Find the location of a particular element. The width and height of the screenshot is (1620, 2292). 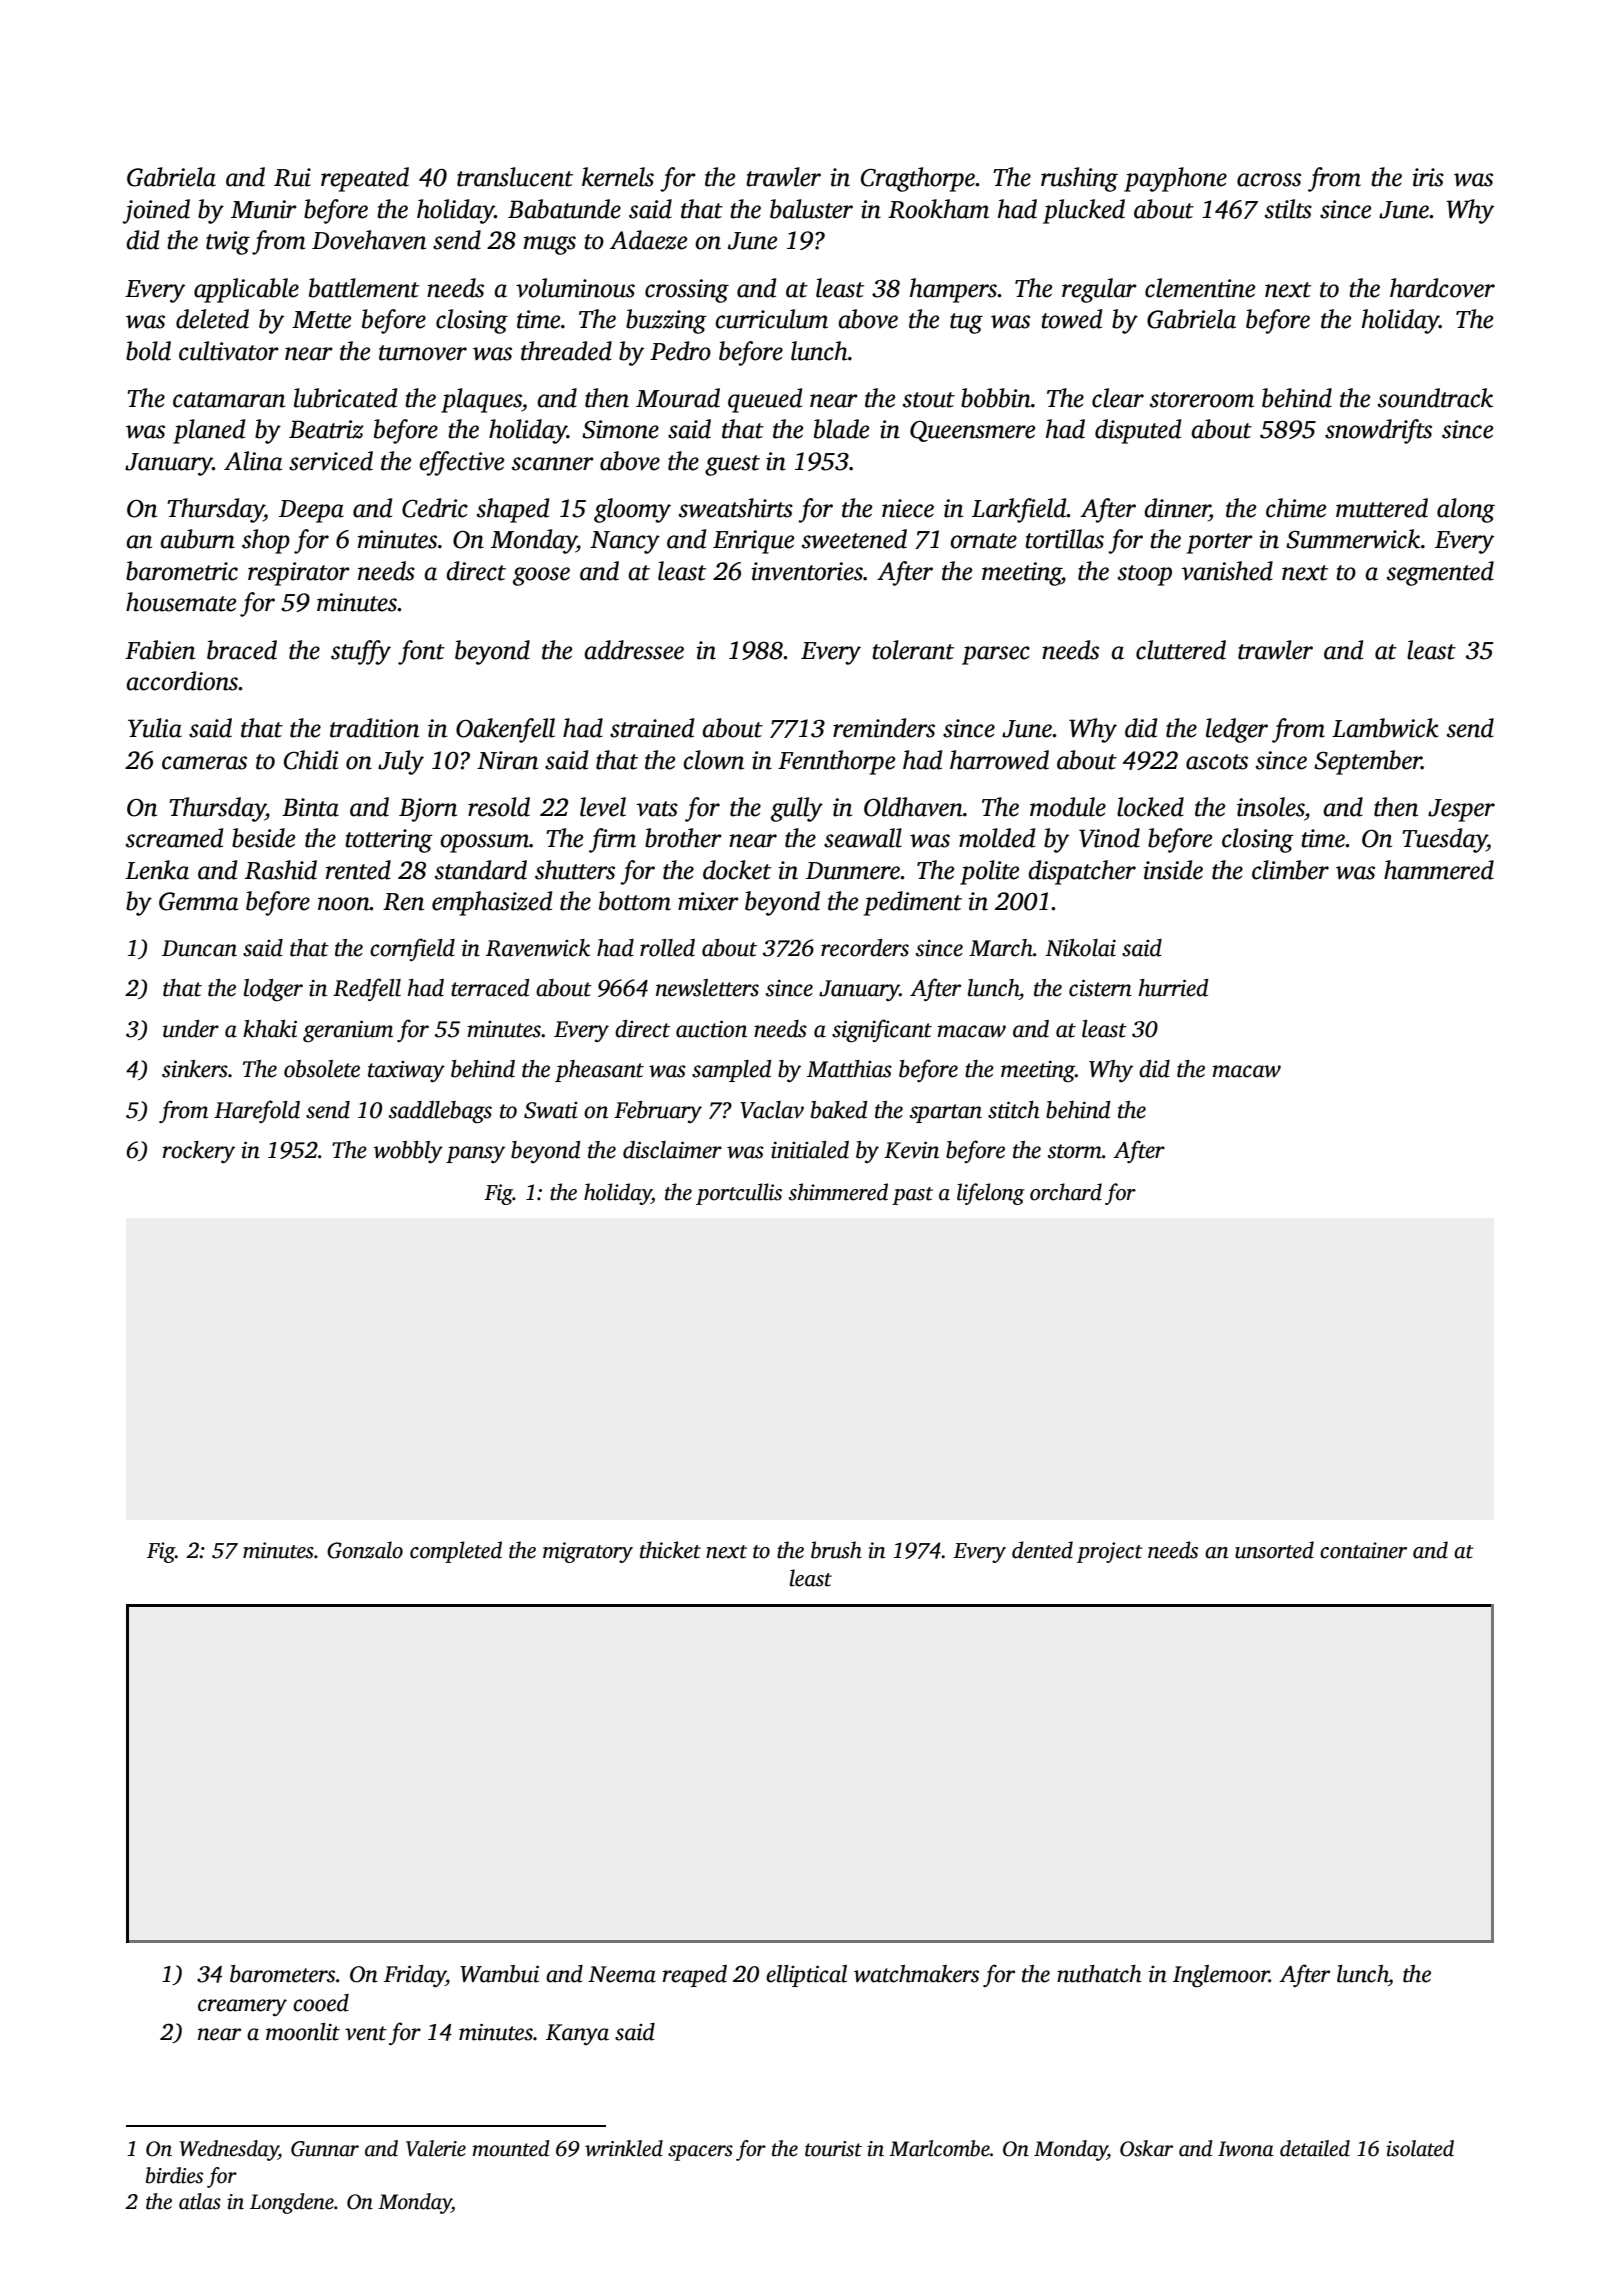

brush is located at coordinates (836, 1550).
